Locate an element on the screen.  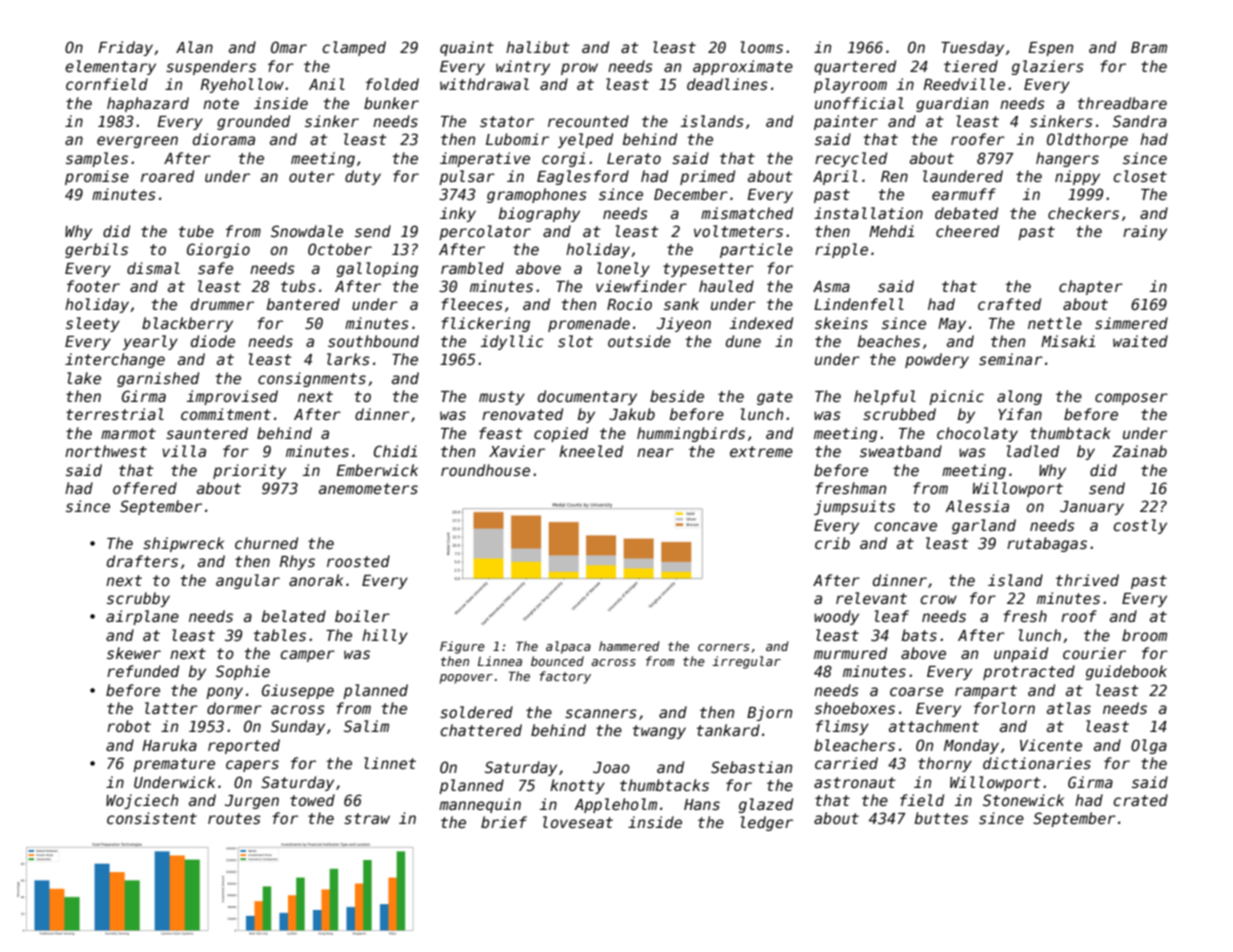
Jakub is located at coordinates (632, 414).
